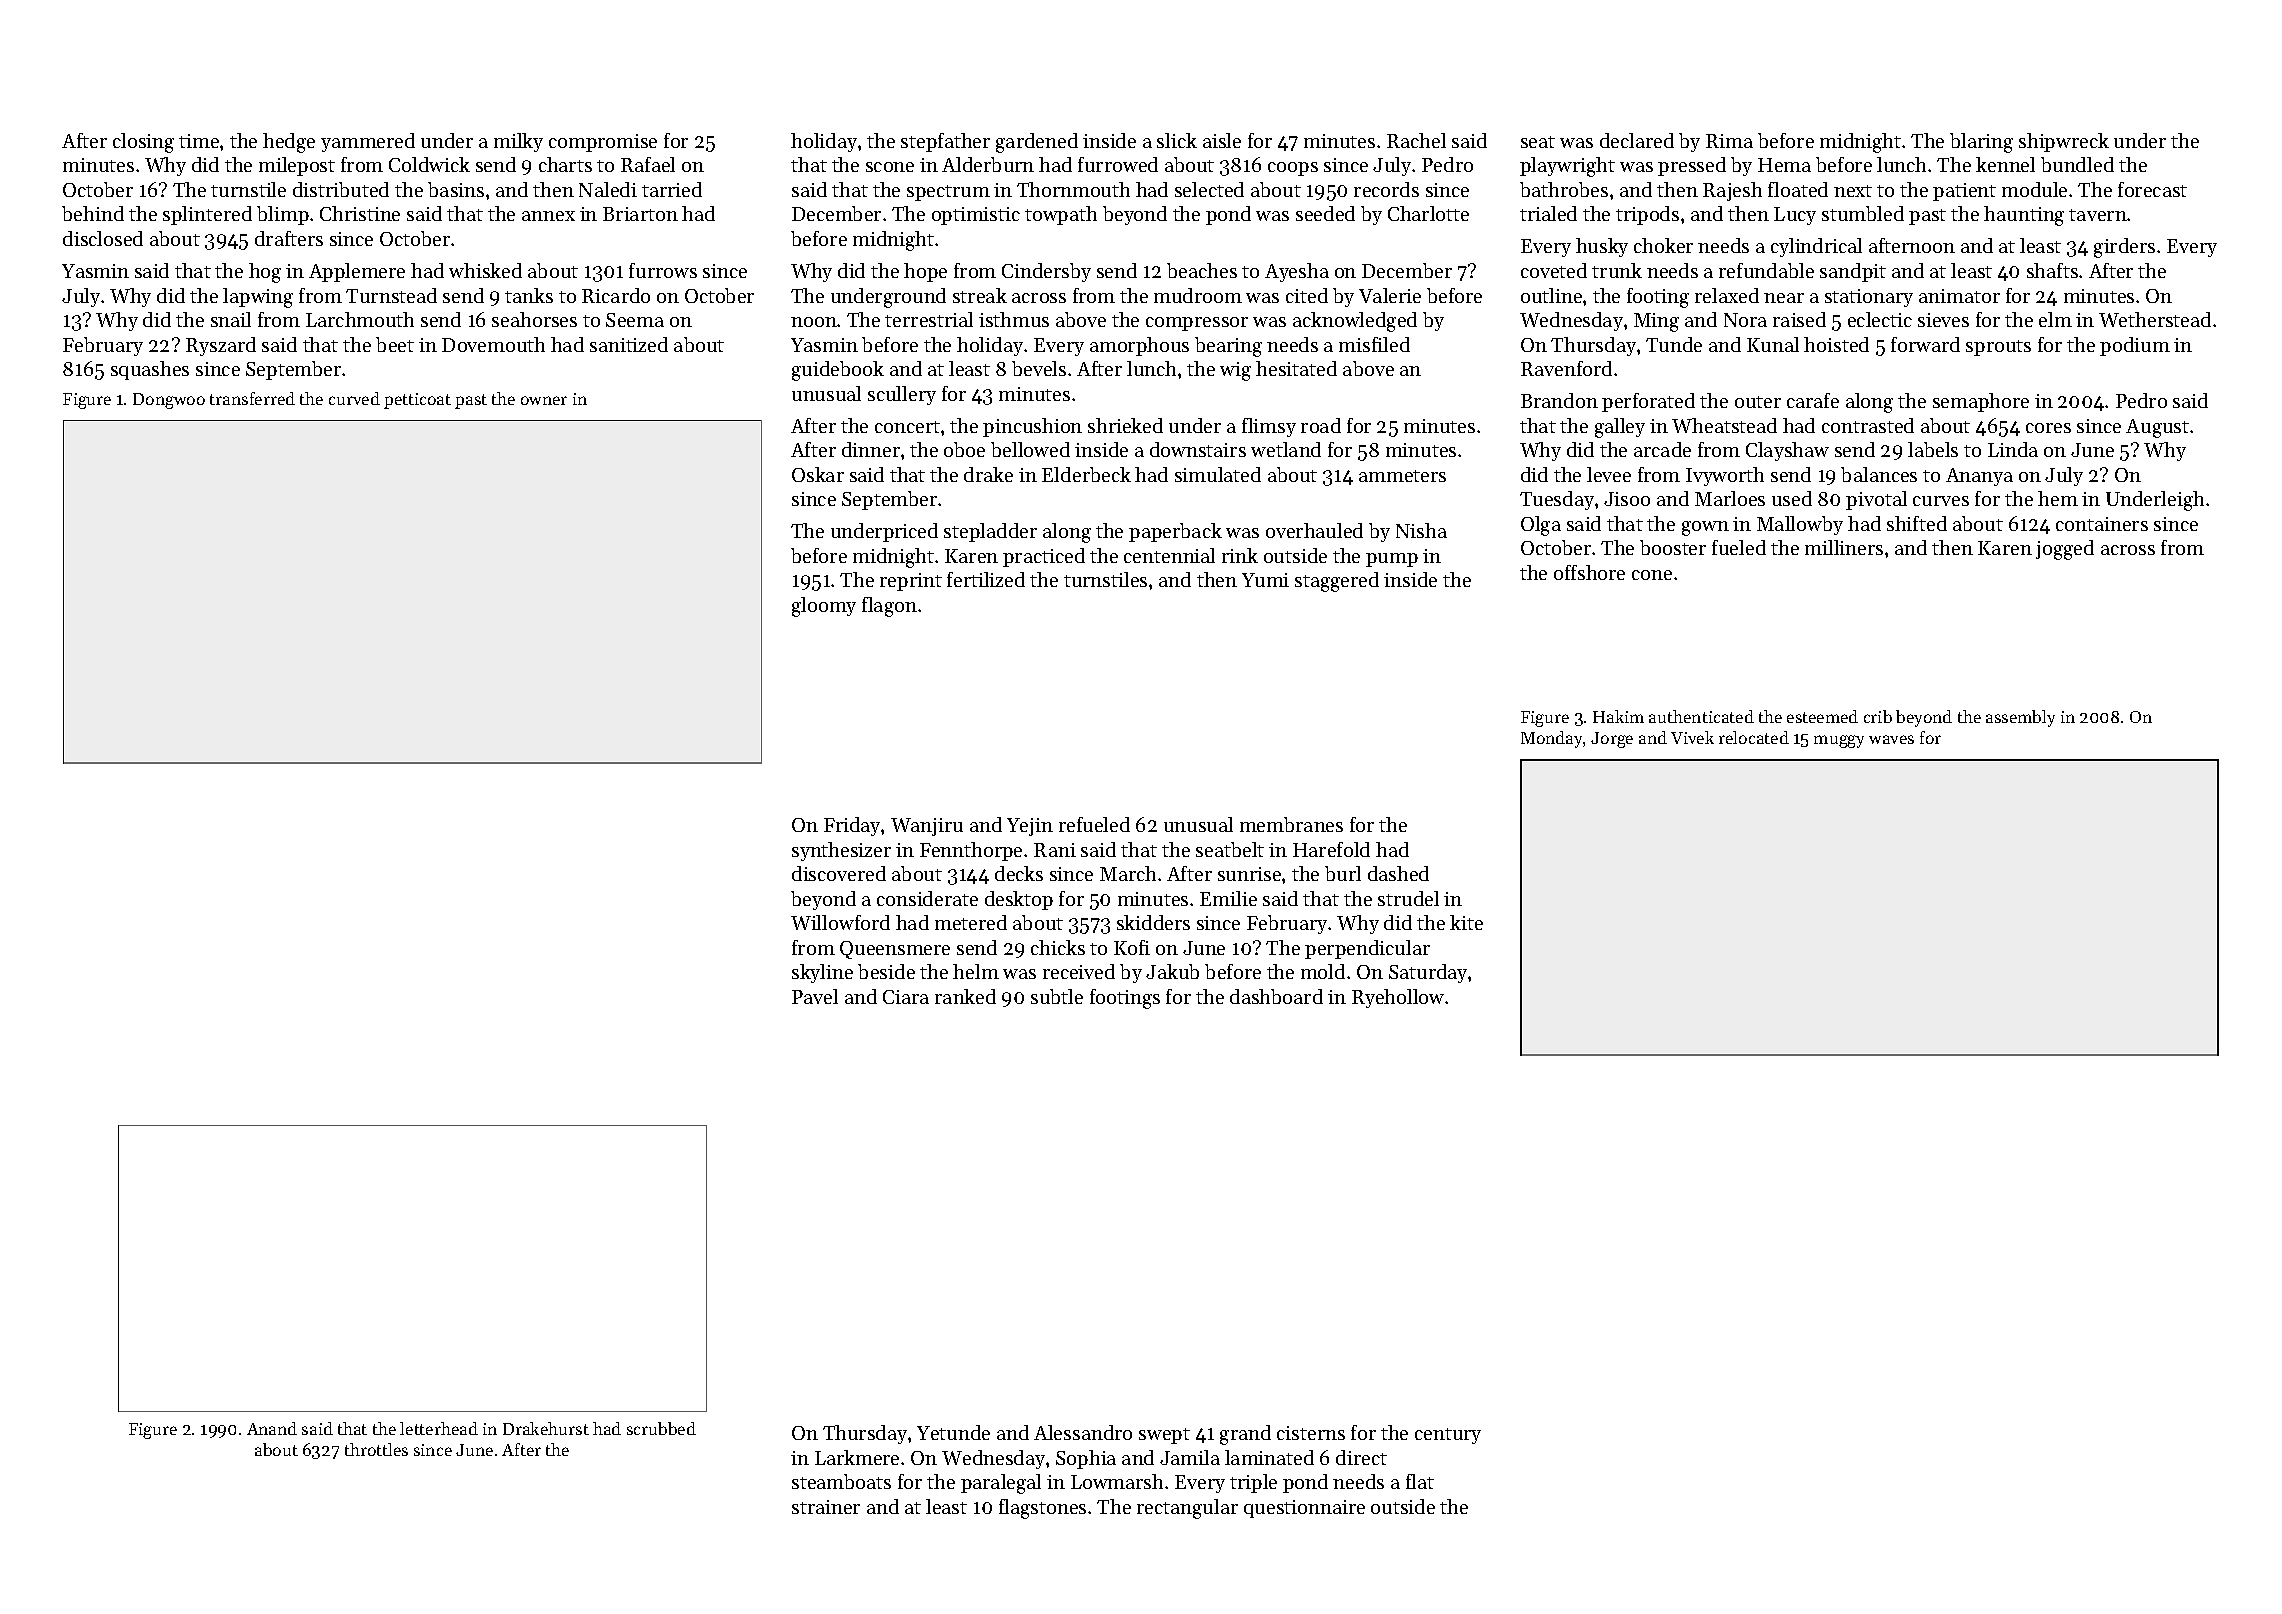  What do you see at coordinates (1177, 140) in the screenshot?
I see `slick` at bounding box center [1177, 140].
